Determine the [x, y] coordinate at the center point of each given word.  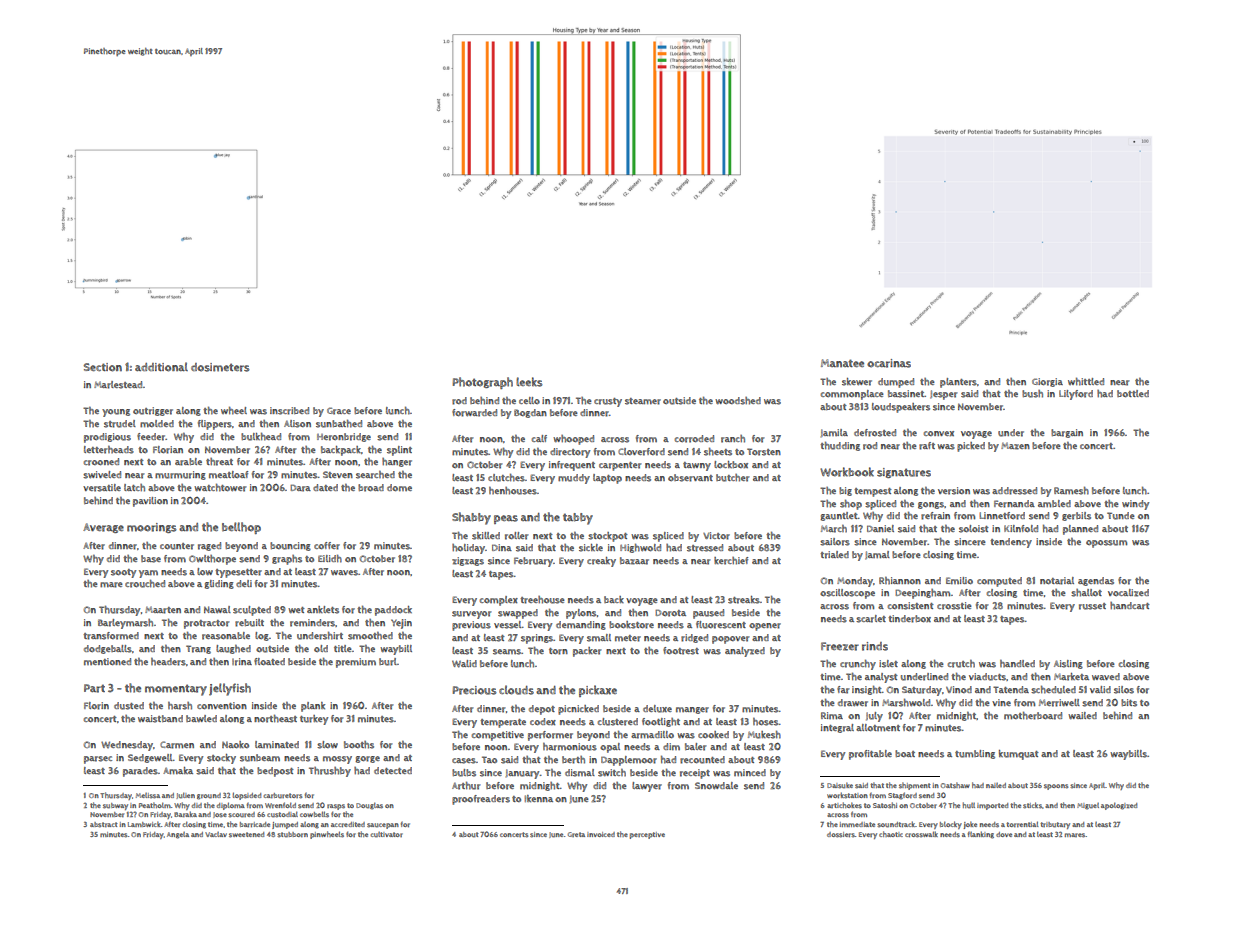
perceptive [647, 835]
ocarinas [889, 363]
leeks [529, 382]
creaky [601, 562]
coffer [327, 546]
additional [161, 367]
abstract [104, 825]
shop [851, 505]
